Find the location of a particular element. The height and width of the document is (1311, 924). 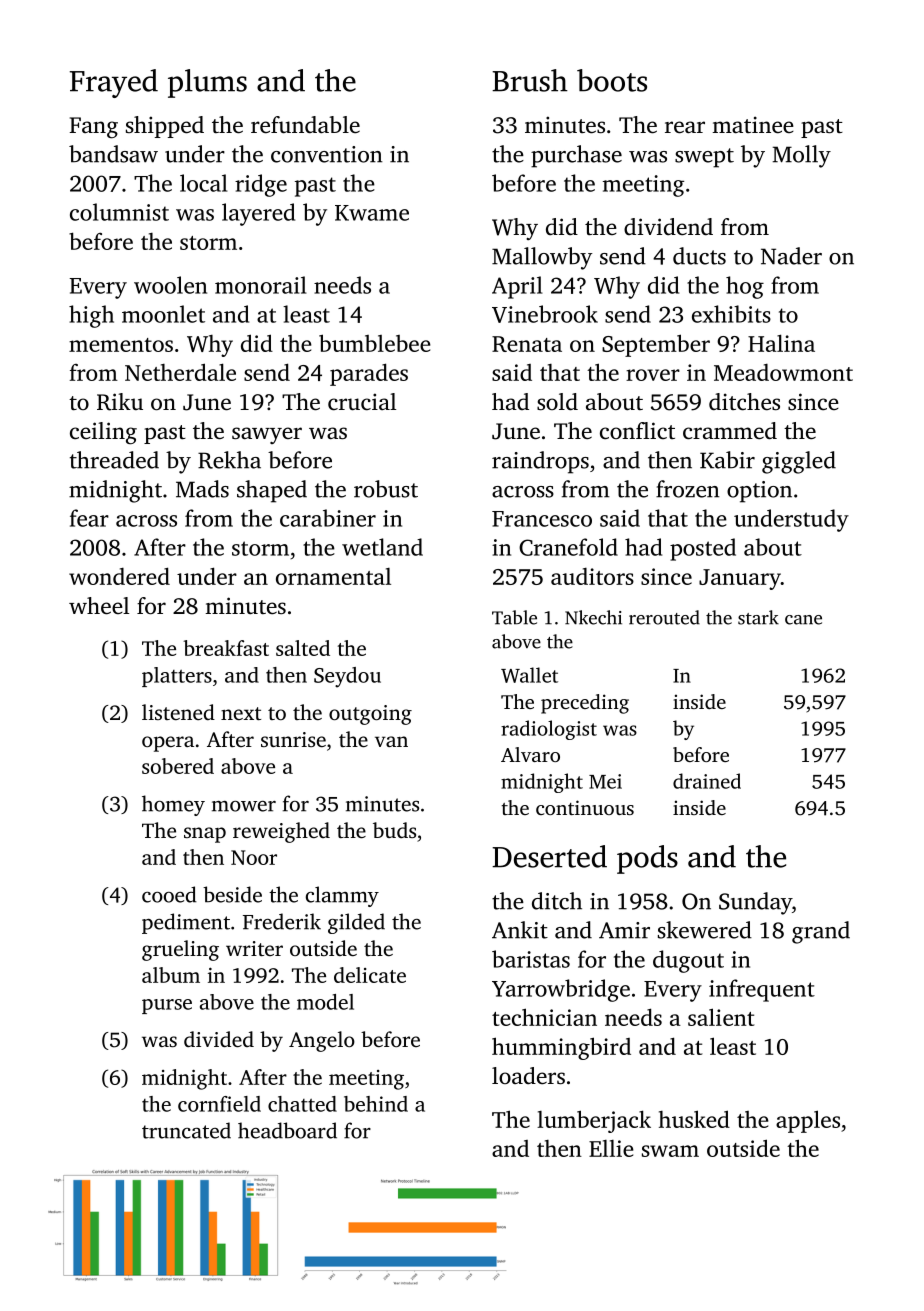

Nader is located at coordinates (791, 256).
